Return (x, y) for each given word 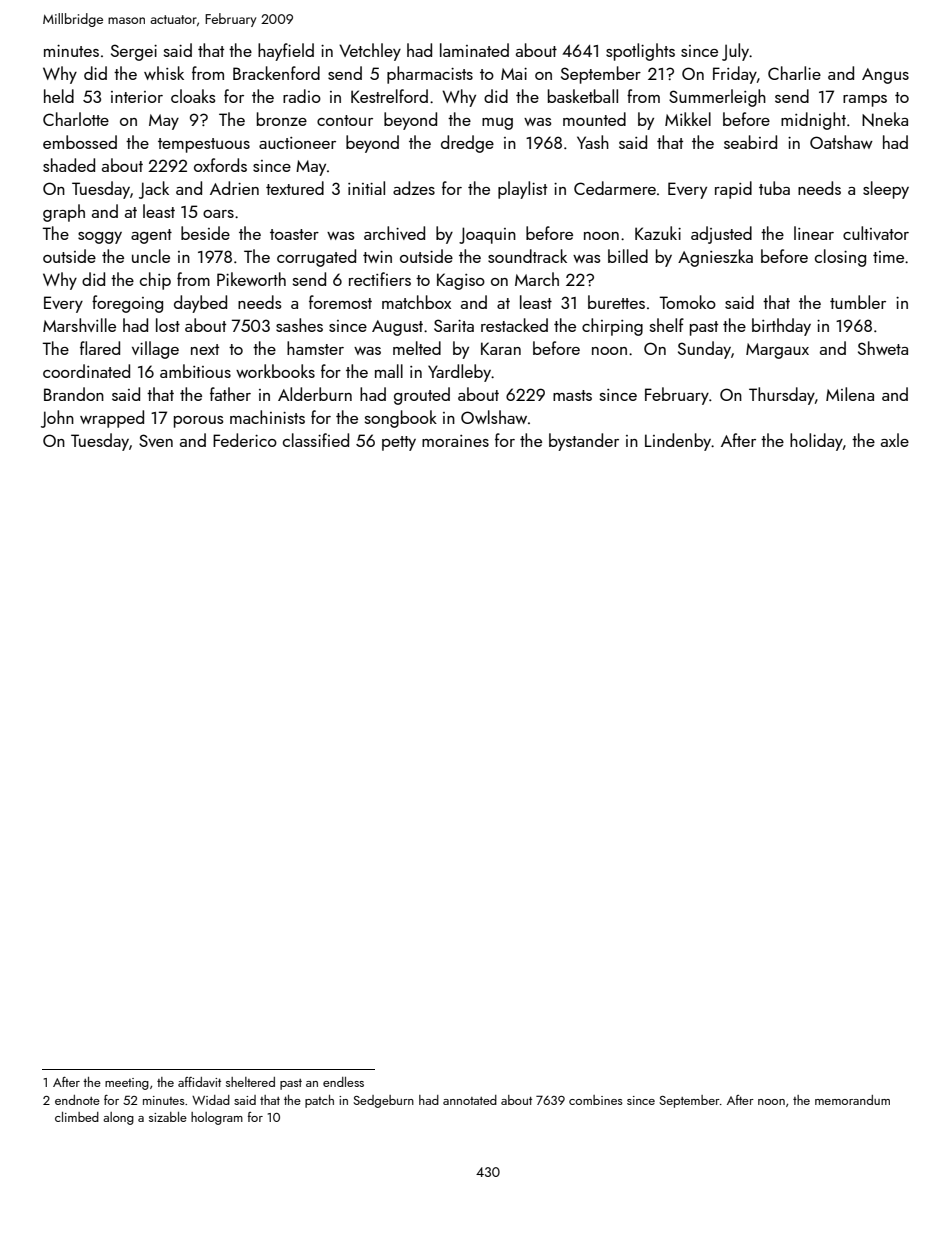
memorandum (852, 1100)
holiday (816, 442)
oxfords (220, 165)
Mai (514, 74)
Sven (156, 440)
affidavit (199, 1082)
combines (596, 1100)
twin (377, 257)
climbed (77, 1117)
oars (218, 214)
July (736, 52)
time (888, 257)
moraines (455, 441)
